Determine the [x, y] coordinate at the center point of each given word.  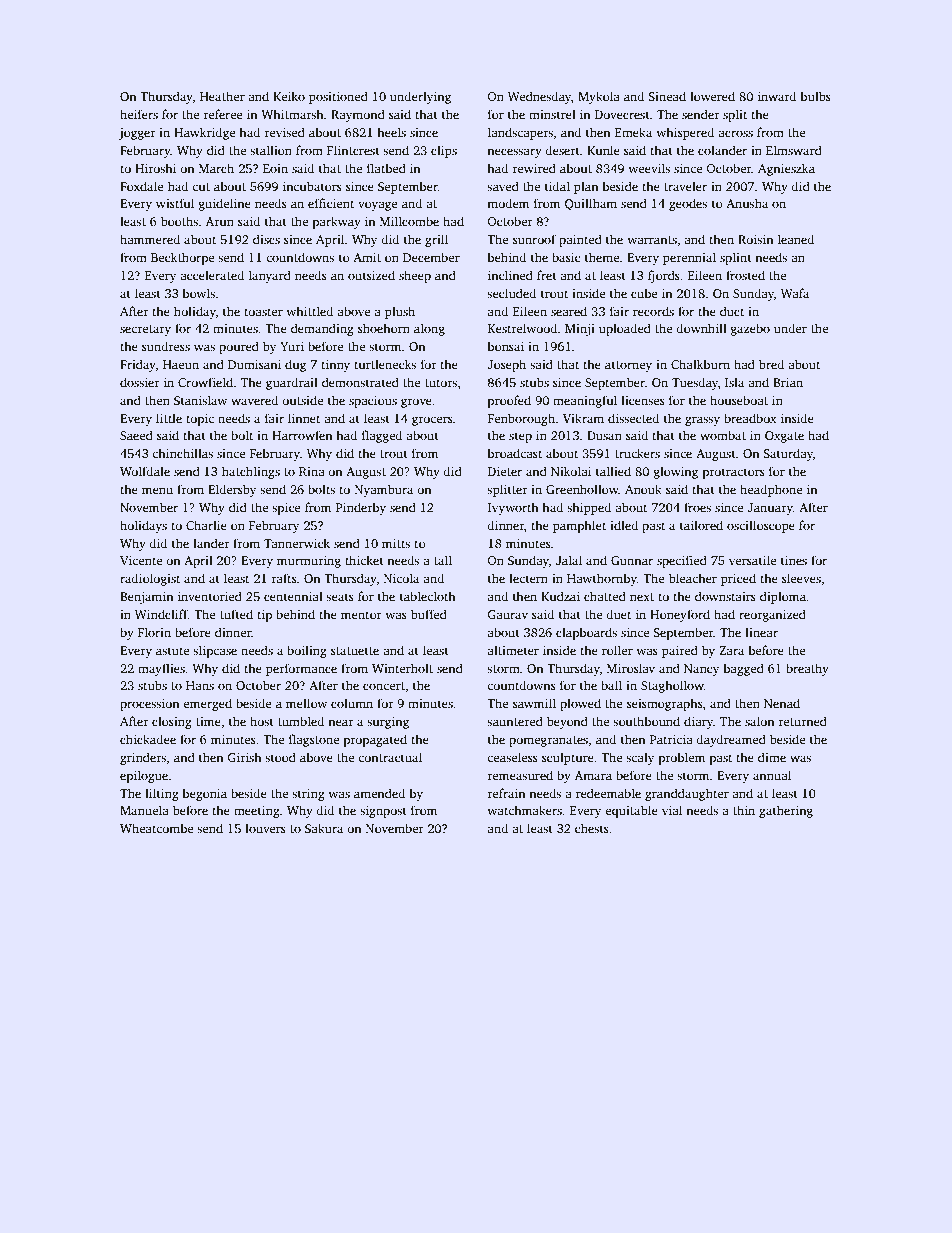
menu [157, 490]
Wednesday [539, 97]
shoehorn [384, 328]
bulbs [816, 96]
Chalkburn [700, 364]
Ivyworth [513, 508]
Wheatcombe [156, 828]
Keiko [289, 96]
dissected [633, 418]
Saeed [136, 435]
